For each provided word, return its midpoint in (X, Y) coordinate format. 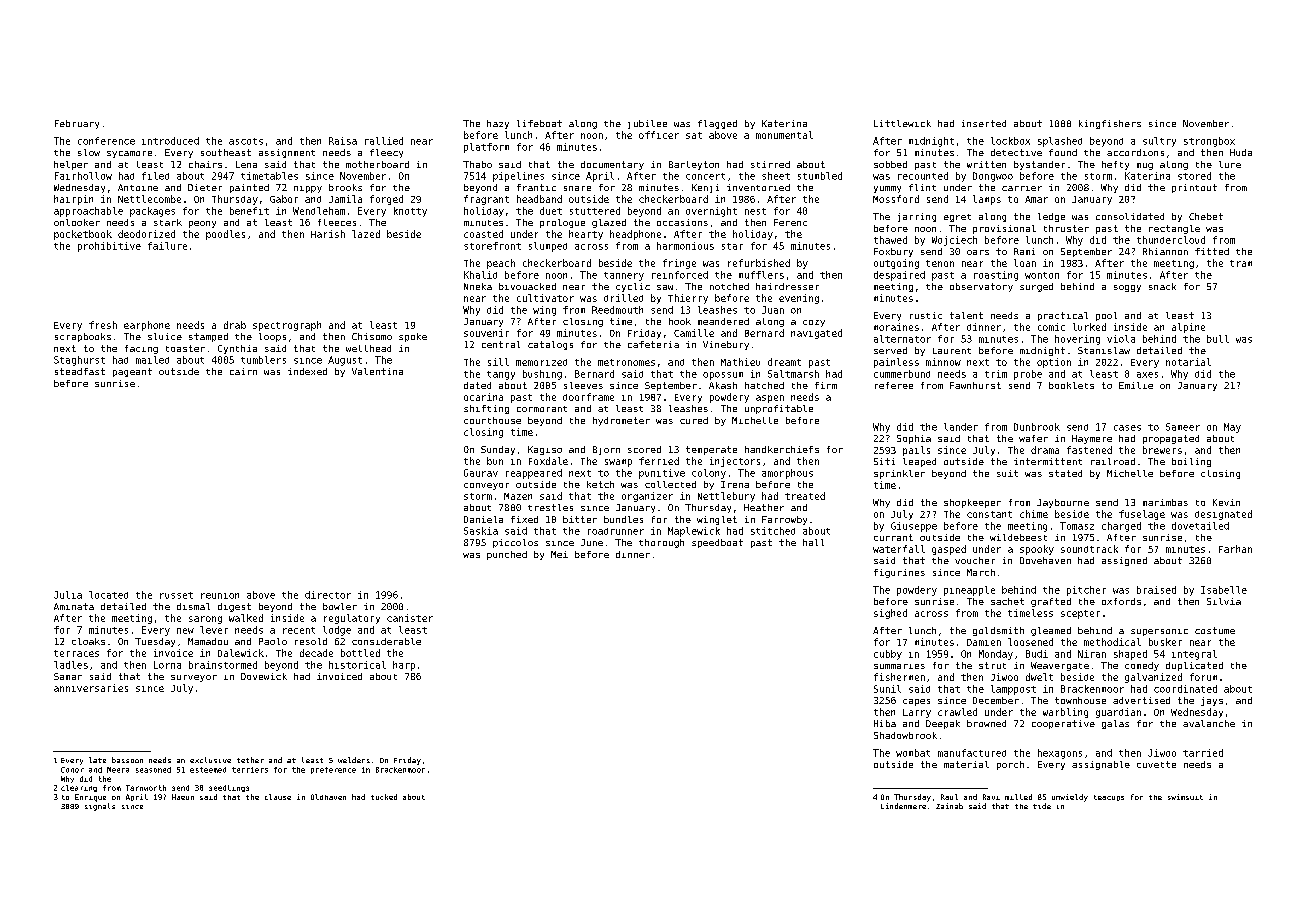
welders (354, 760)
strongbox (1209, 142)
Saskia (481, 531)
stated (1065, 473)
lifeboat (539, 123)
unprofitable (779, 409)
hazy (498, 124)
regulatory (352, 619)
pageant (132, 372)
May (1232, 428)
